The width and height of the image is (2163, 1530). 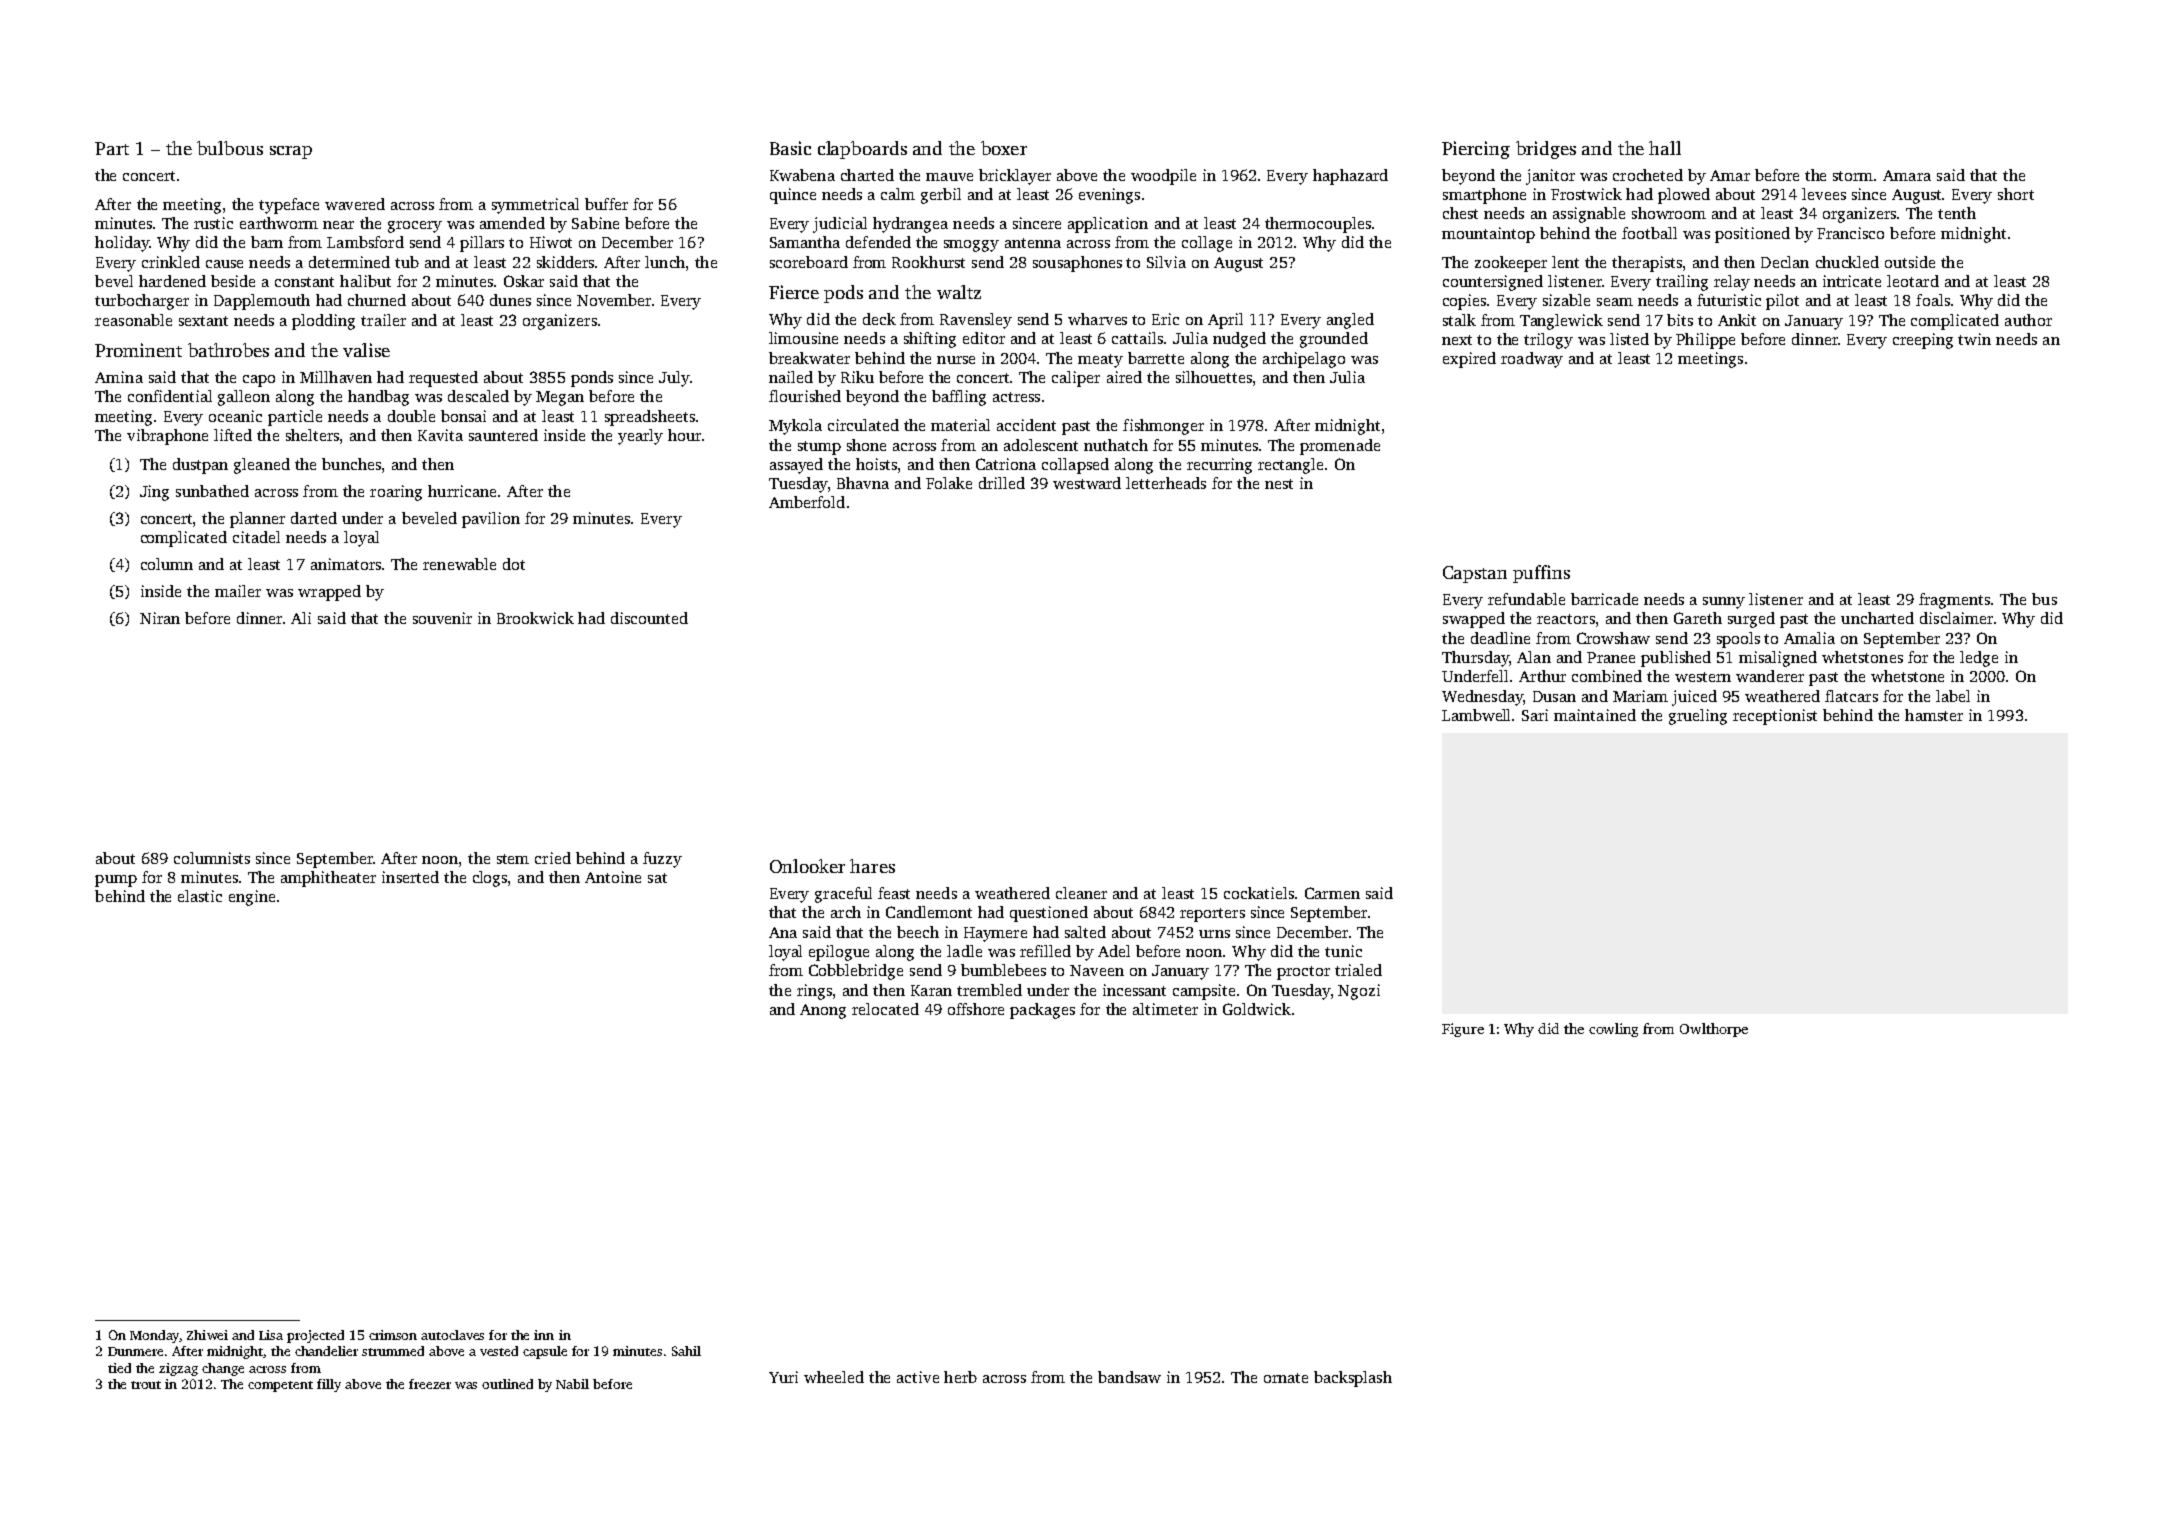 What do you see at coordinates (329, 1385) in the image?
I see `filly` at bounding box center [329, 1385].
